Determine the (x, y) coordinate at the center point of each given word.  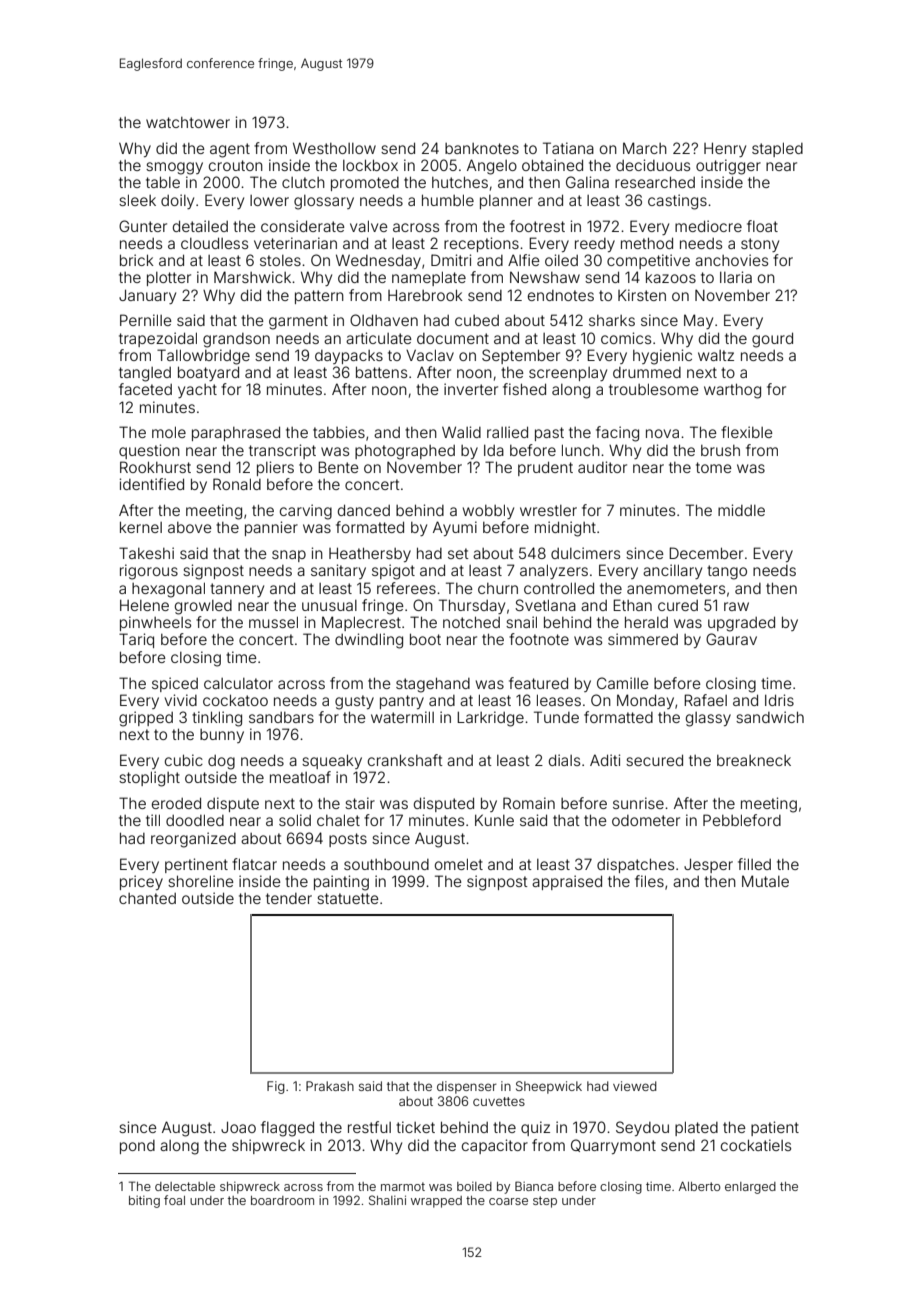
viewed (635, 1086)
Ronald (237, 484)
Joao (238, 1127)
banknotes (482, 148)
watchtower (188, 122)
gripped (146, 719)
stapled (777, 149)
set (458, 553)
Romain (529, 803)
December (706, 553)
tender (289, 898)
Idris (779, 700)
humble (448, 200)
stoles (280, 260)
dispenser (467, 1087)
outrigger (728, 167)
